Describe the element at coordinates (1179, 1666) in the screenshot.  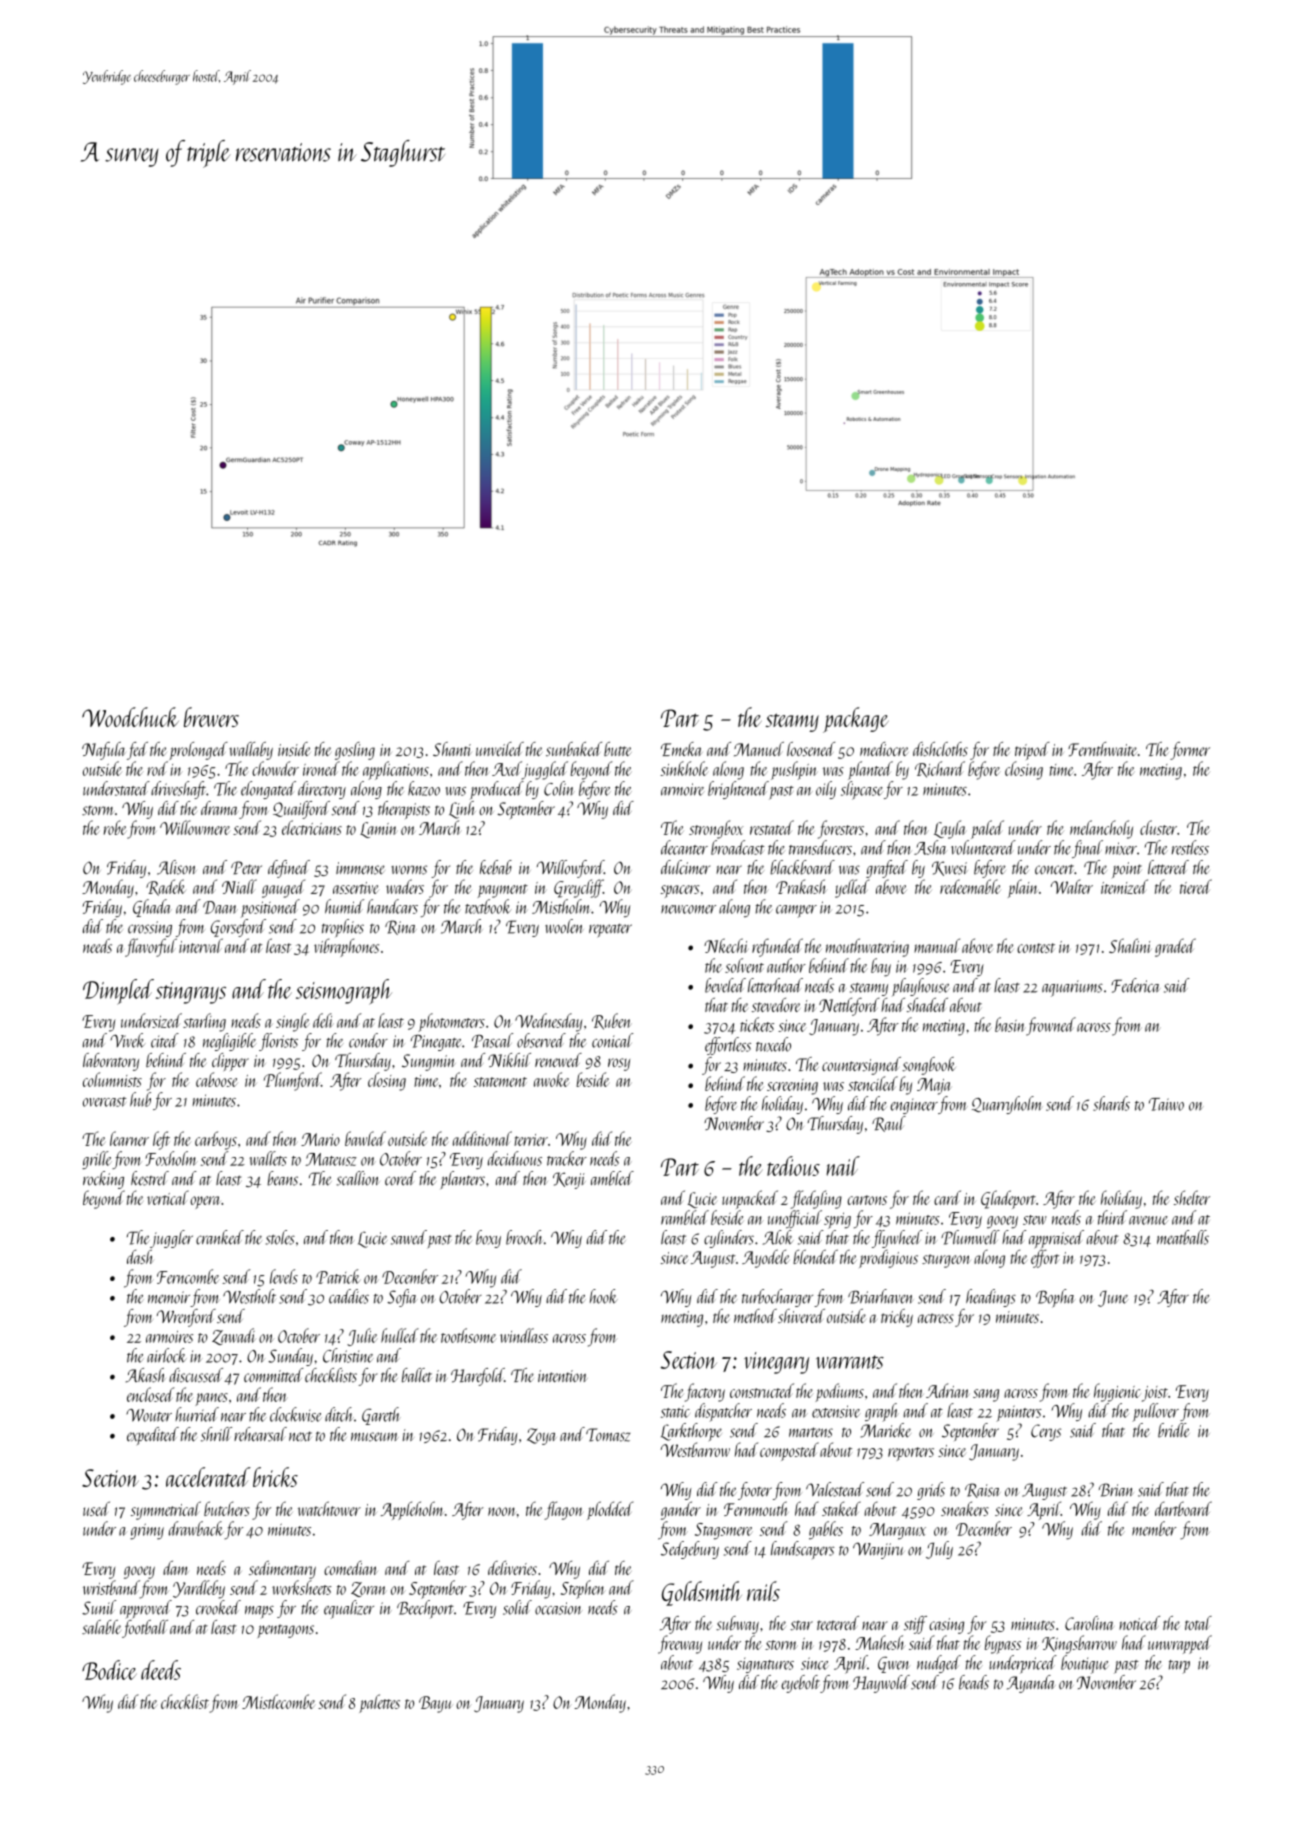
I see `tarp` at that location.
